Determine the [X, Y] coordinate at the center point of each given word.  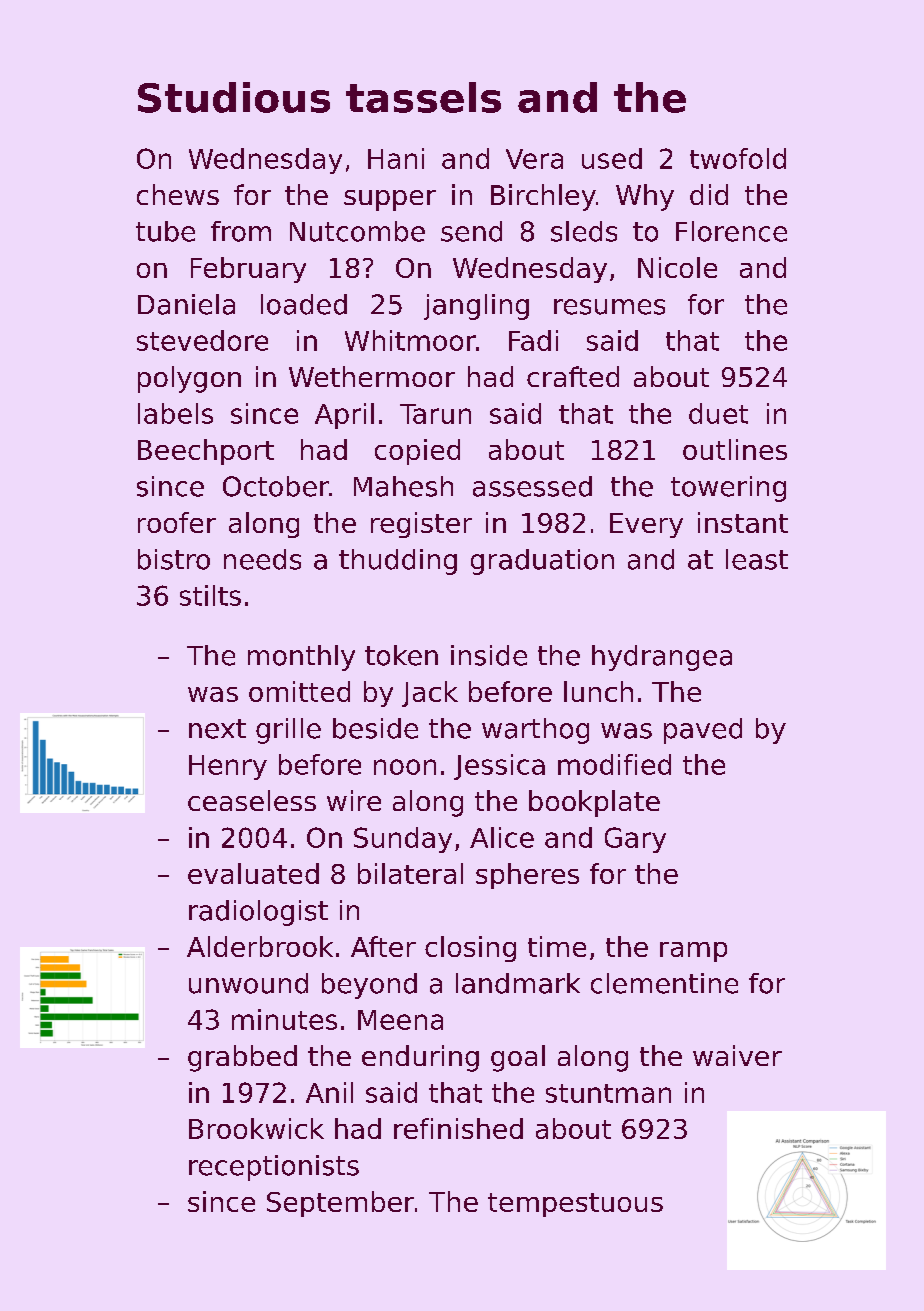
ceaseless [252, 800]
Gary [635, 840]
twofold [738, 158]
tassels [423, 97]
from [241, 231]
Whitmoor [410, 340]
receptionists [274, 1168]
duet [718, 413]
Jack [430, 694]
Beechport [206, 452]
